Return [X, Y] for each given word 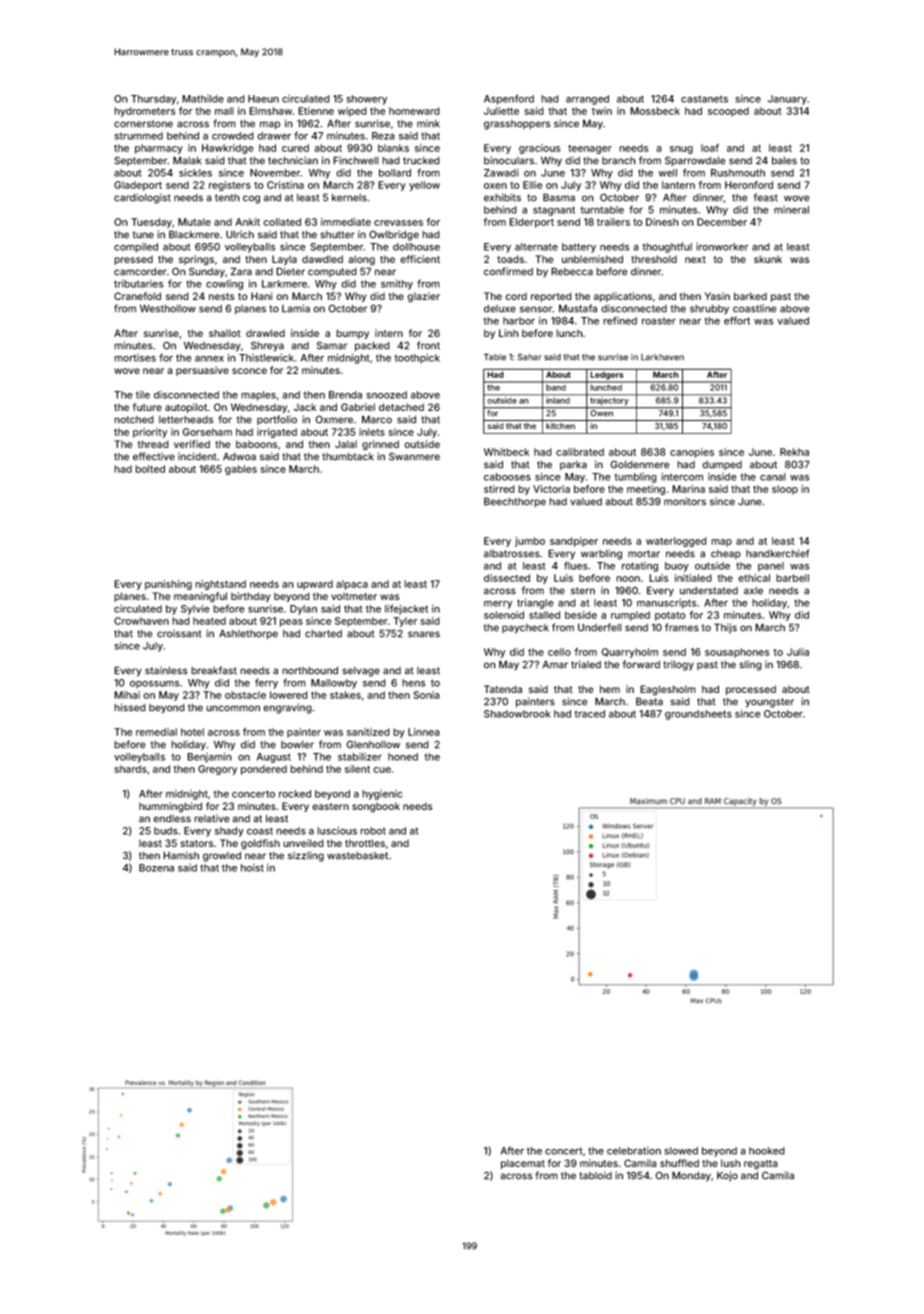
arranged [587, 100]
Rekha [794, 452]
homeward [414, 111]
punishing [168, 585]
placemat [523, 1164]
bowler [297, 745]
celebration [634, 1151]
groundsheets [698, 715]
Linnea [424, 732]
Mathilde [203, 99]
